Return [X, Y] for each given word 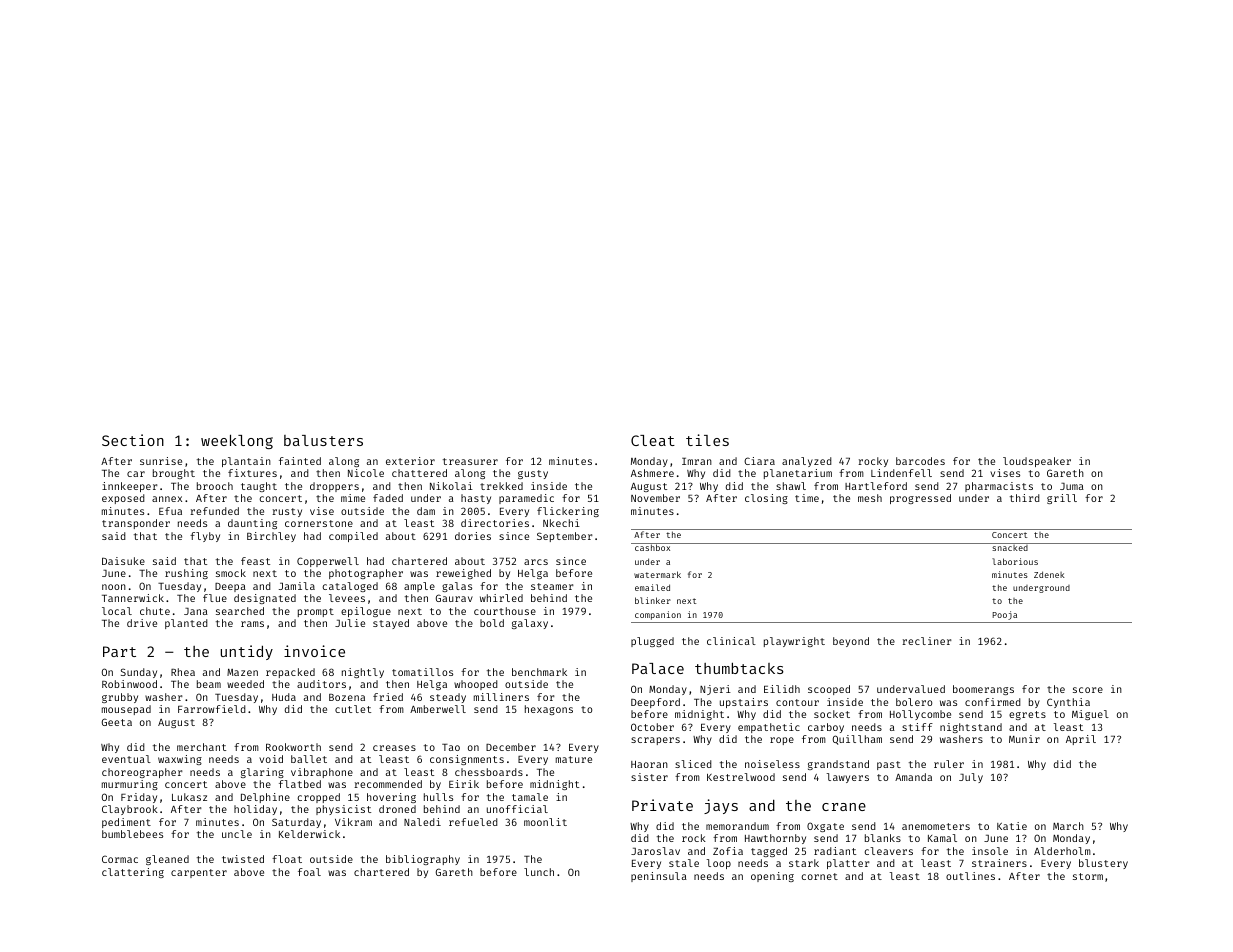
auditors [321, 684]
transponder [136, 524]
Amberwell [438, 709]
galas [457, 587]
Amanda [913, 777]
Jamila [297, 586]
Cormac [120, 859]
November [655, 498]
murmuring [130, 785]
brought [174, 474]
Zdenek [1049, 574]
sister [649, 777]
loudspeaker [1037, 462]
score [1088, 690]
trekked [501, 486]
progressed [920, 499]
